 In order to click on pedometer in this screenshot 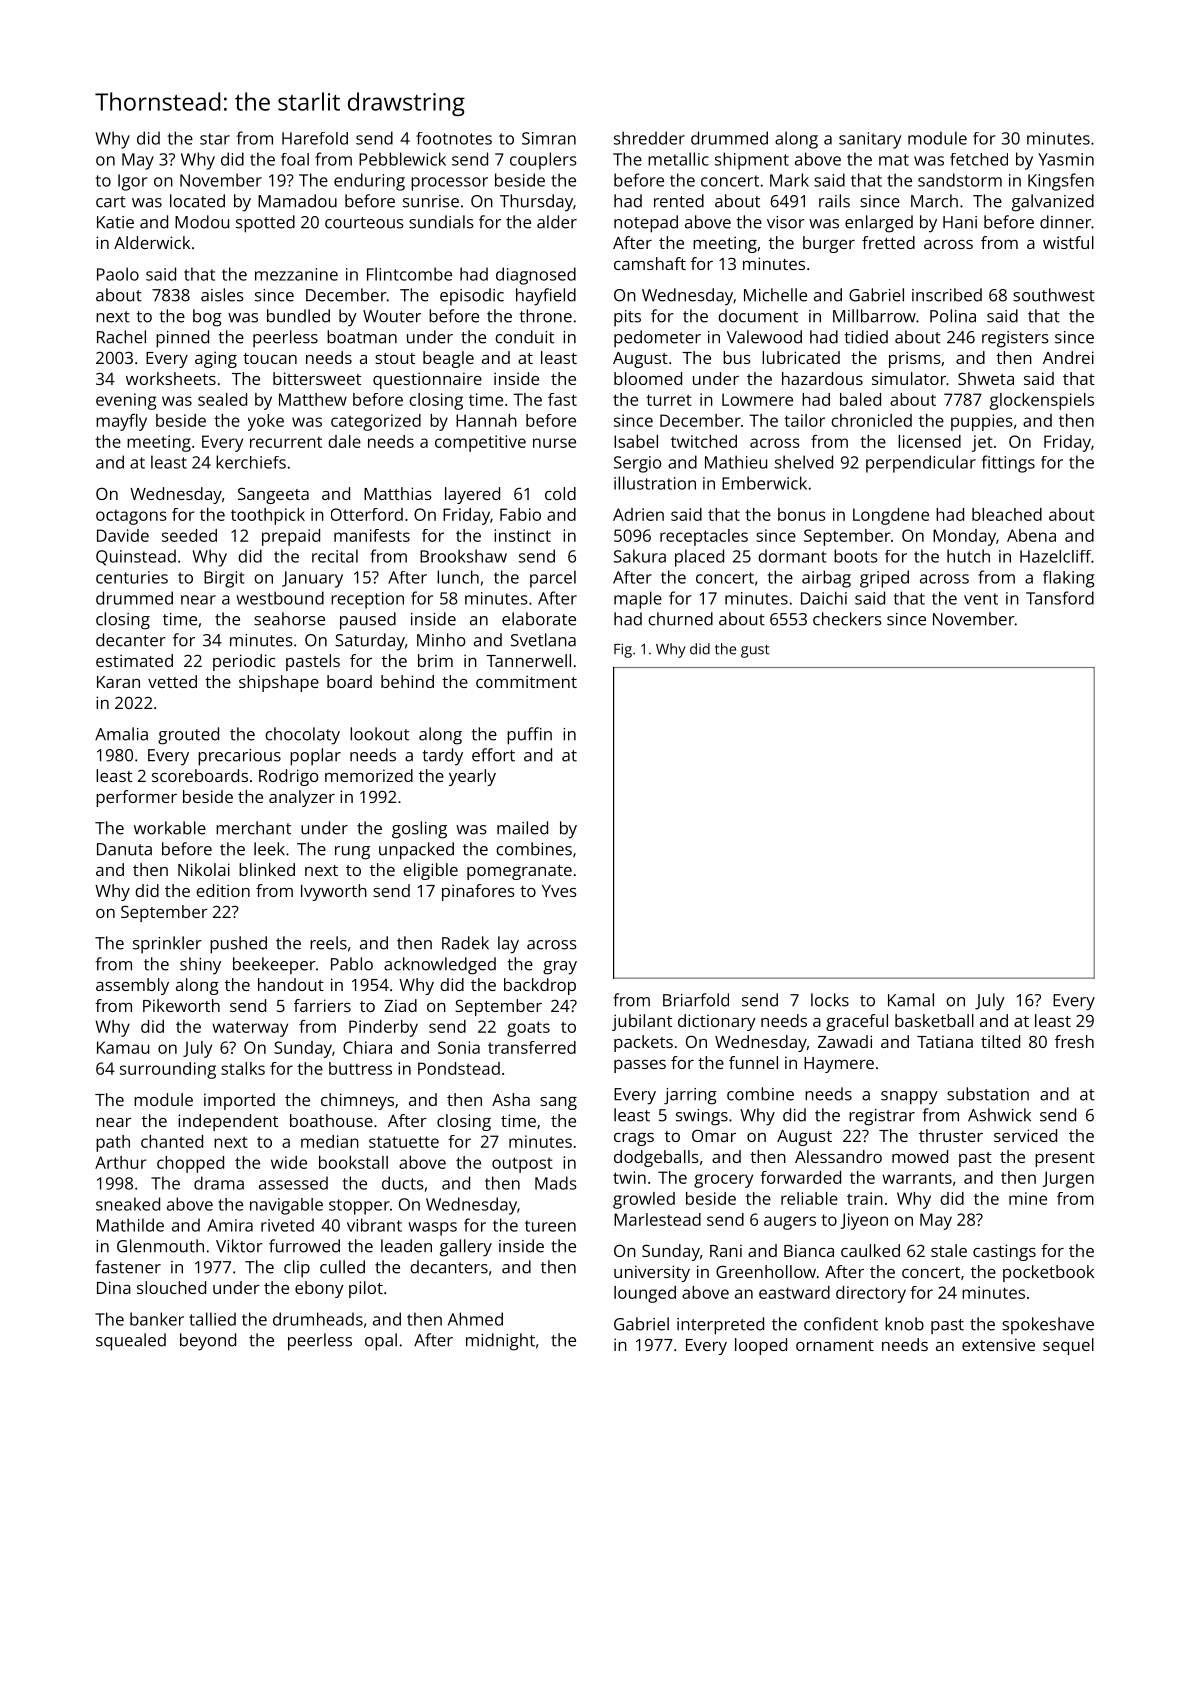, I will do `click(657, 339)`.
